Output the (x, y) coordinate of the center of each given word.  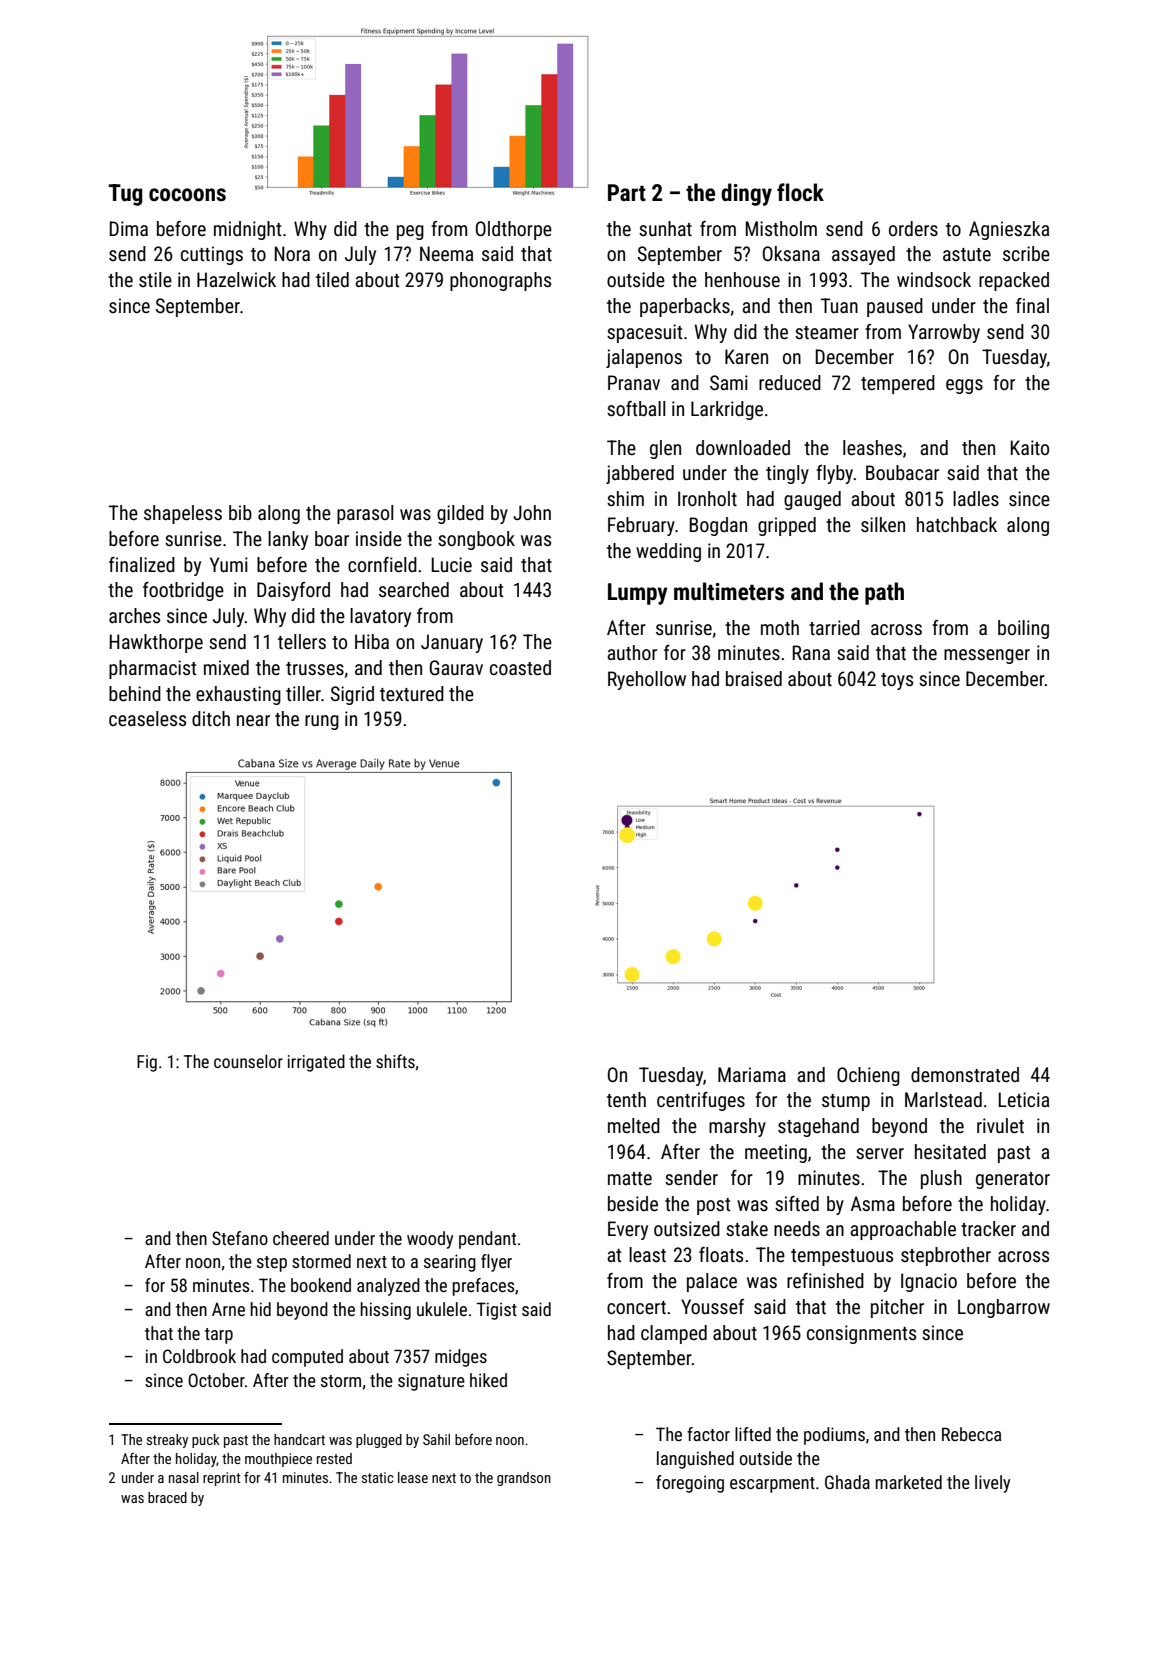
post (713, 1206)
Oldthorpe (514, 230)
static (377, 1477)
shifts (395, 1061)
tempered (898, 384)
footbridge (183, 591)
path (884, 593)
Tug (126, 195)
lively (992, 1484)
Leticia (1024, 1099)
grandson (524, 1479)
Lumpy (638, 594)
